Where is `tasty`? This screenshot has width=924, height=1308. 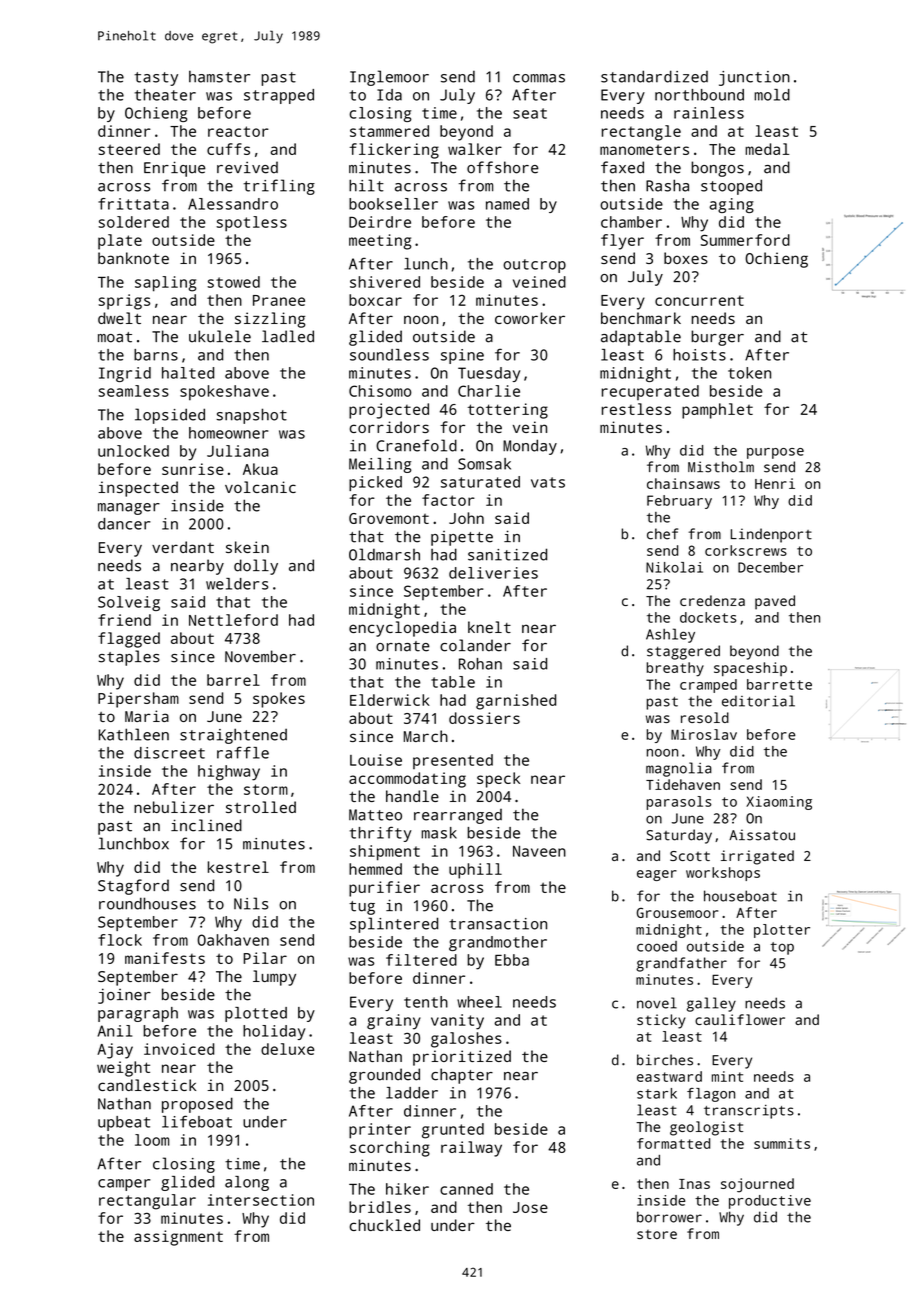 tasty is located at coordinates (156, 79).
